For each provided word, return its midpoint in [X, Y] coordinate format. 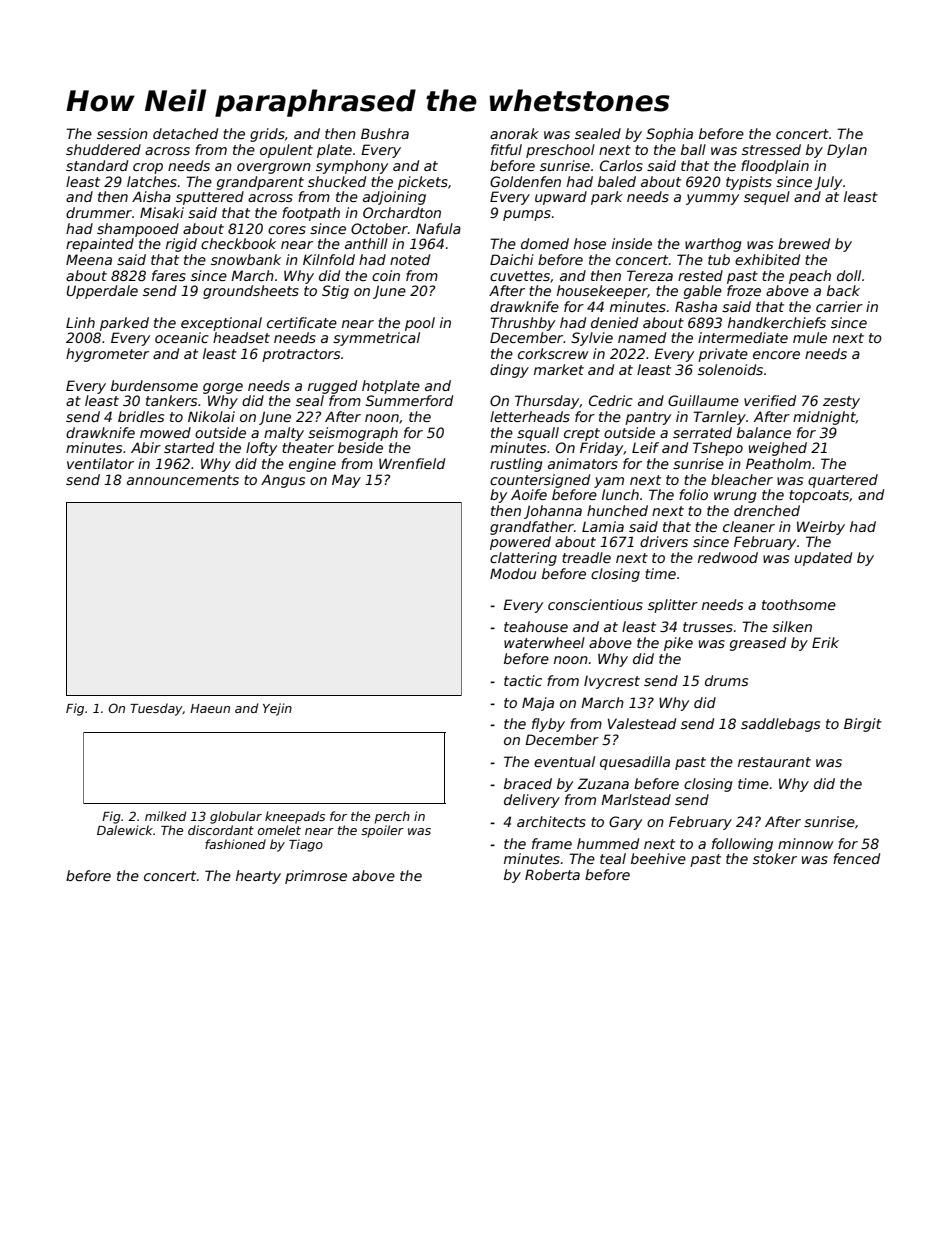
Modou [513, 573]
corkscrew [553, 353]
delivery [532, 801]
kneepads [295, 817]
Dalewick [125, 830]
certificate [302, 322]
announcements [183, 480]
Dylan [847, 151]
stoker [775, 858]
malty [284, 434]
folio [693, 494]
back [843, 290]
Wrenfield [412, 463]
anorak [514, 133]
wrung [735, 497]
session [122, 133]
